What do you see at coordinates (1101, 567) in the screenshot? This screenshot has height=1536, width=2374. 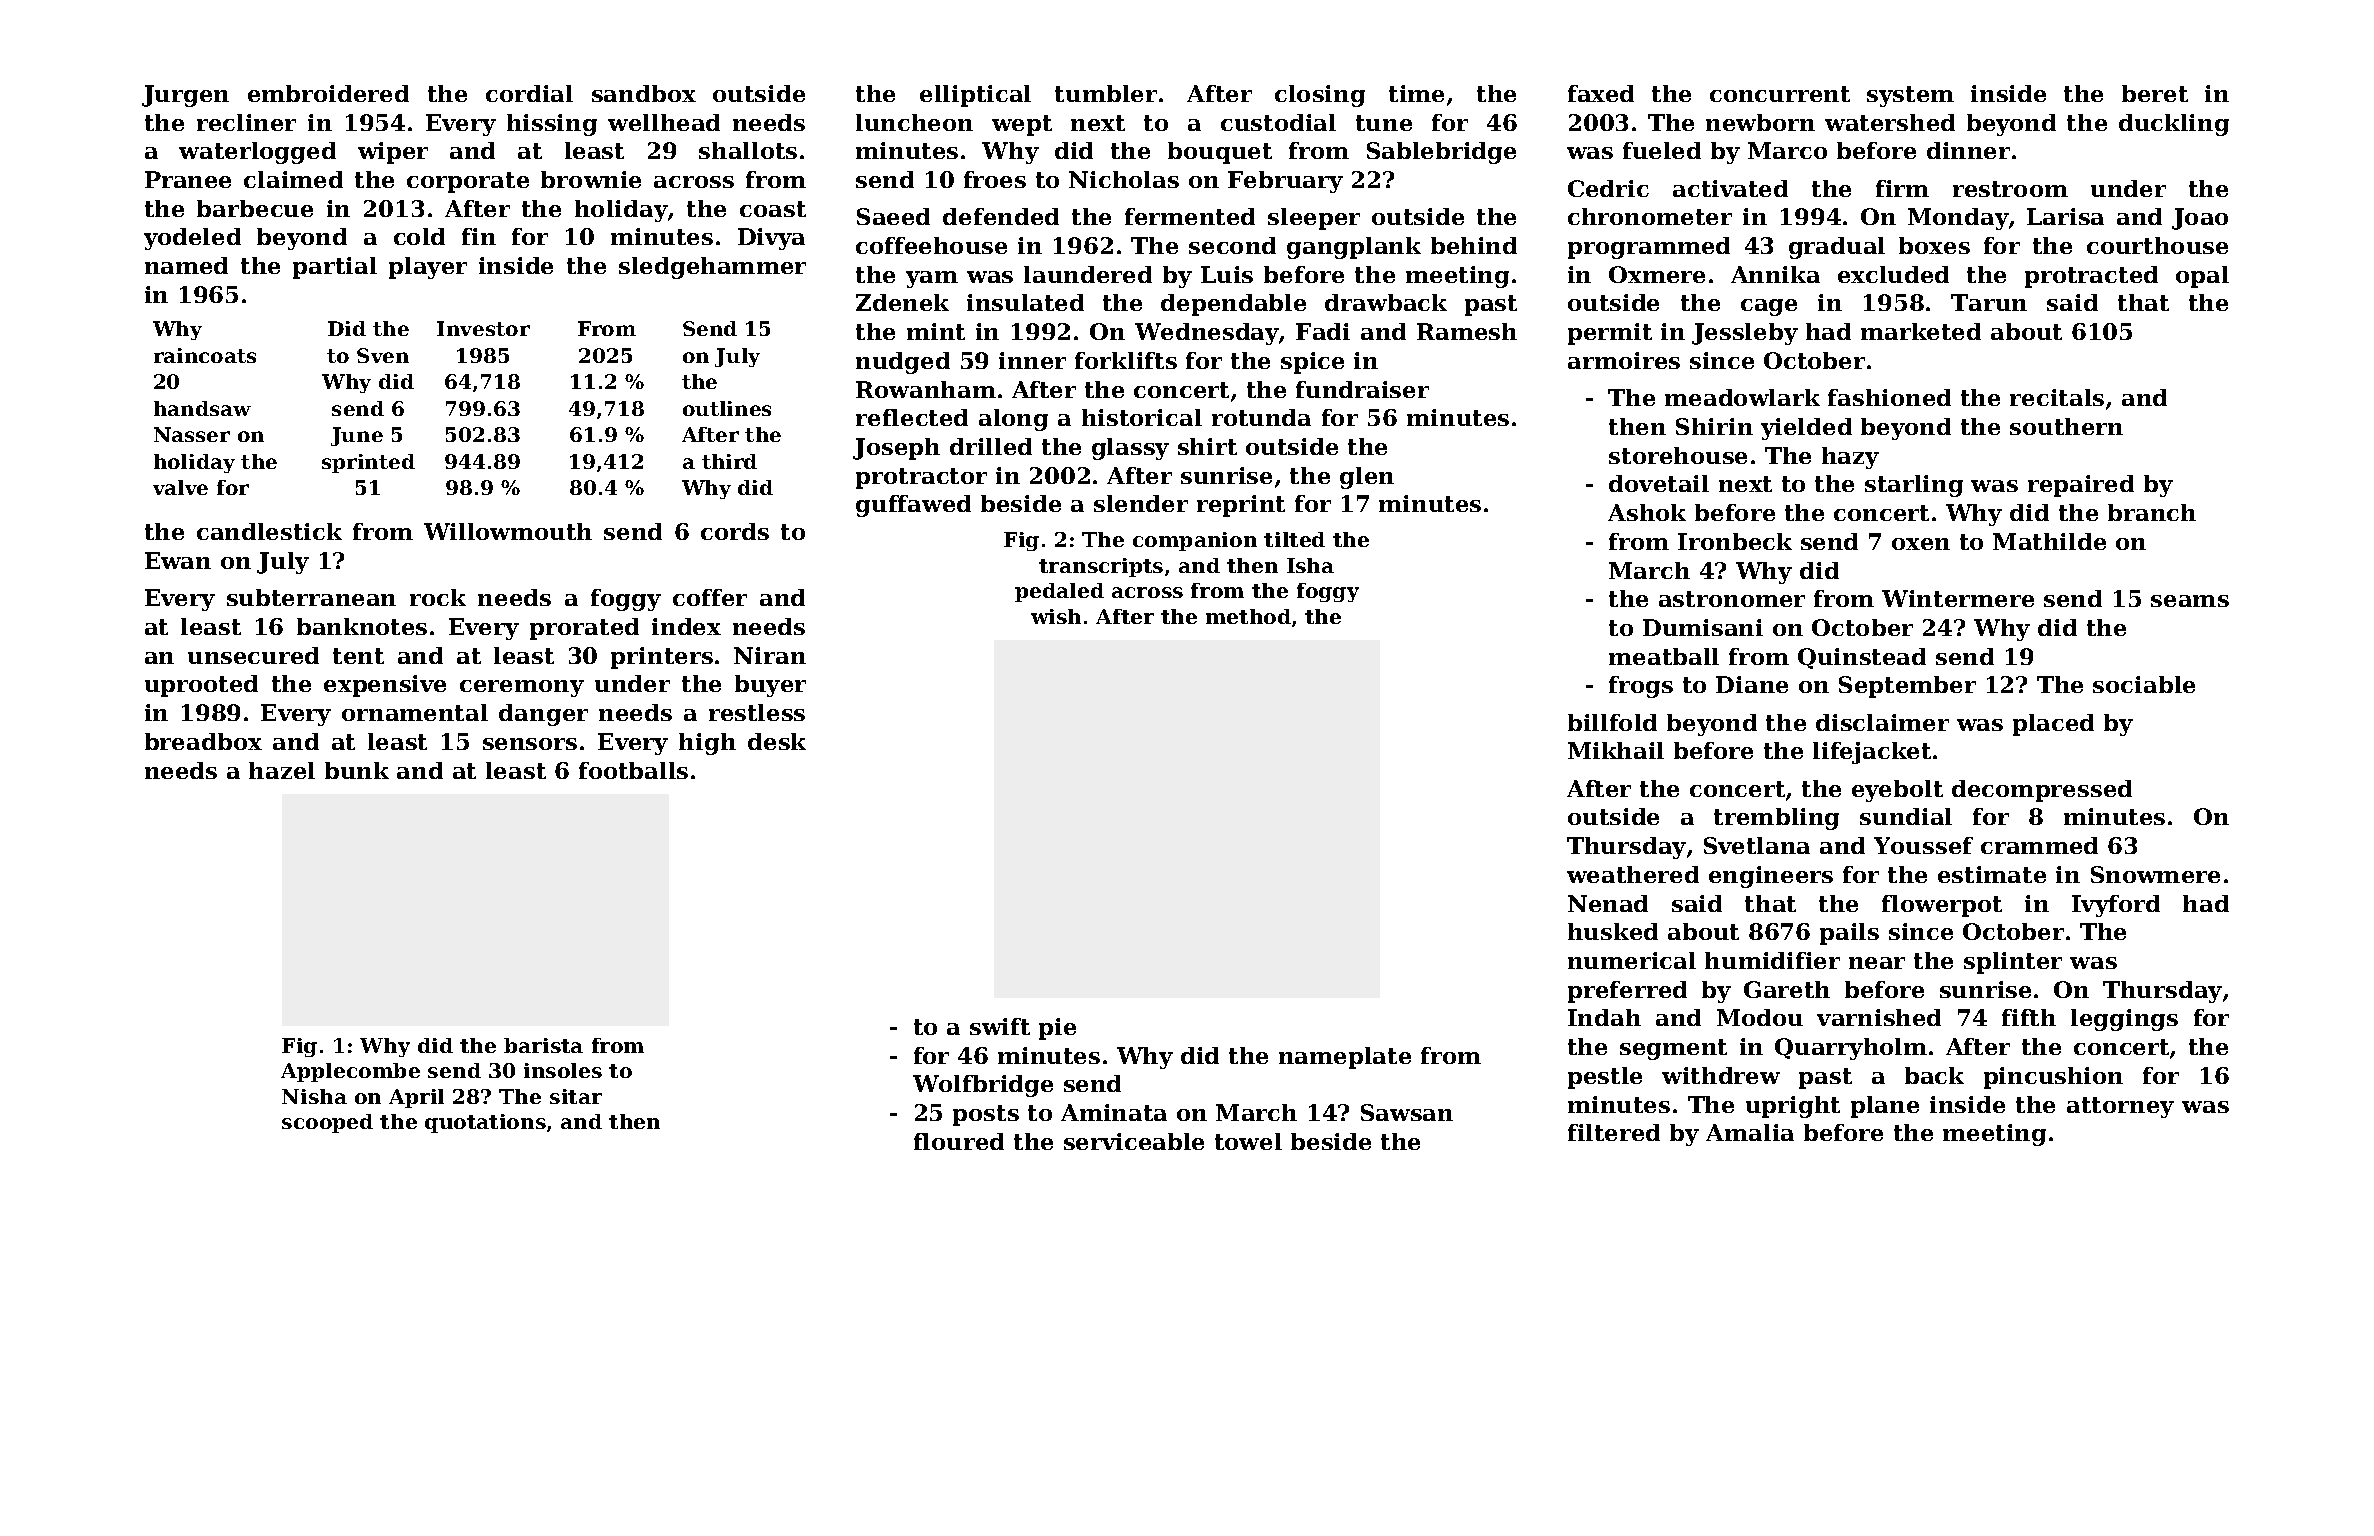 I see `transcripts` at bounding box center [1101, 567].
